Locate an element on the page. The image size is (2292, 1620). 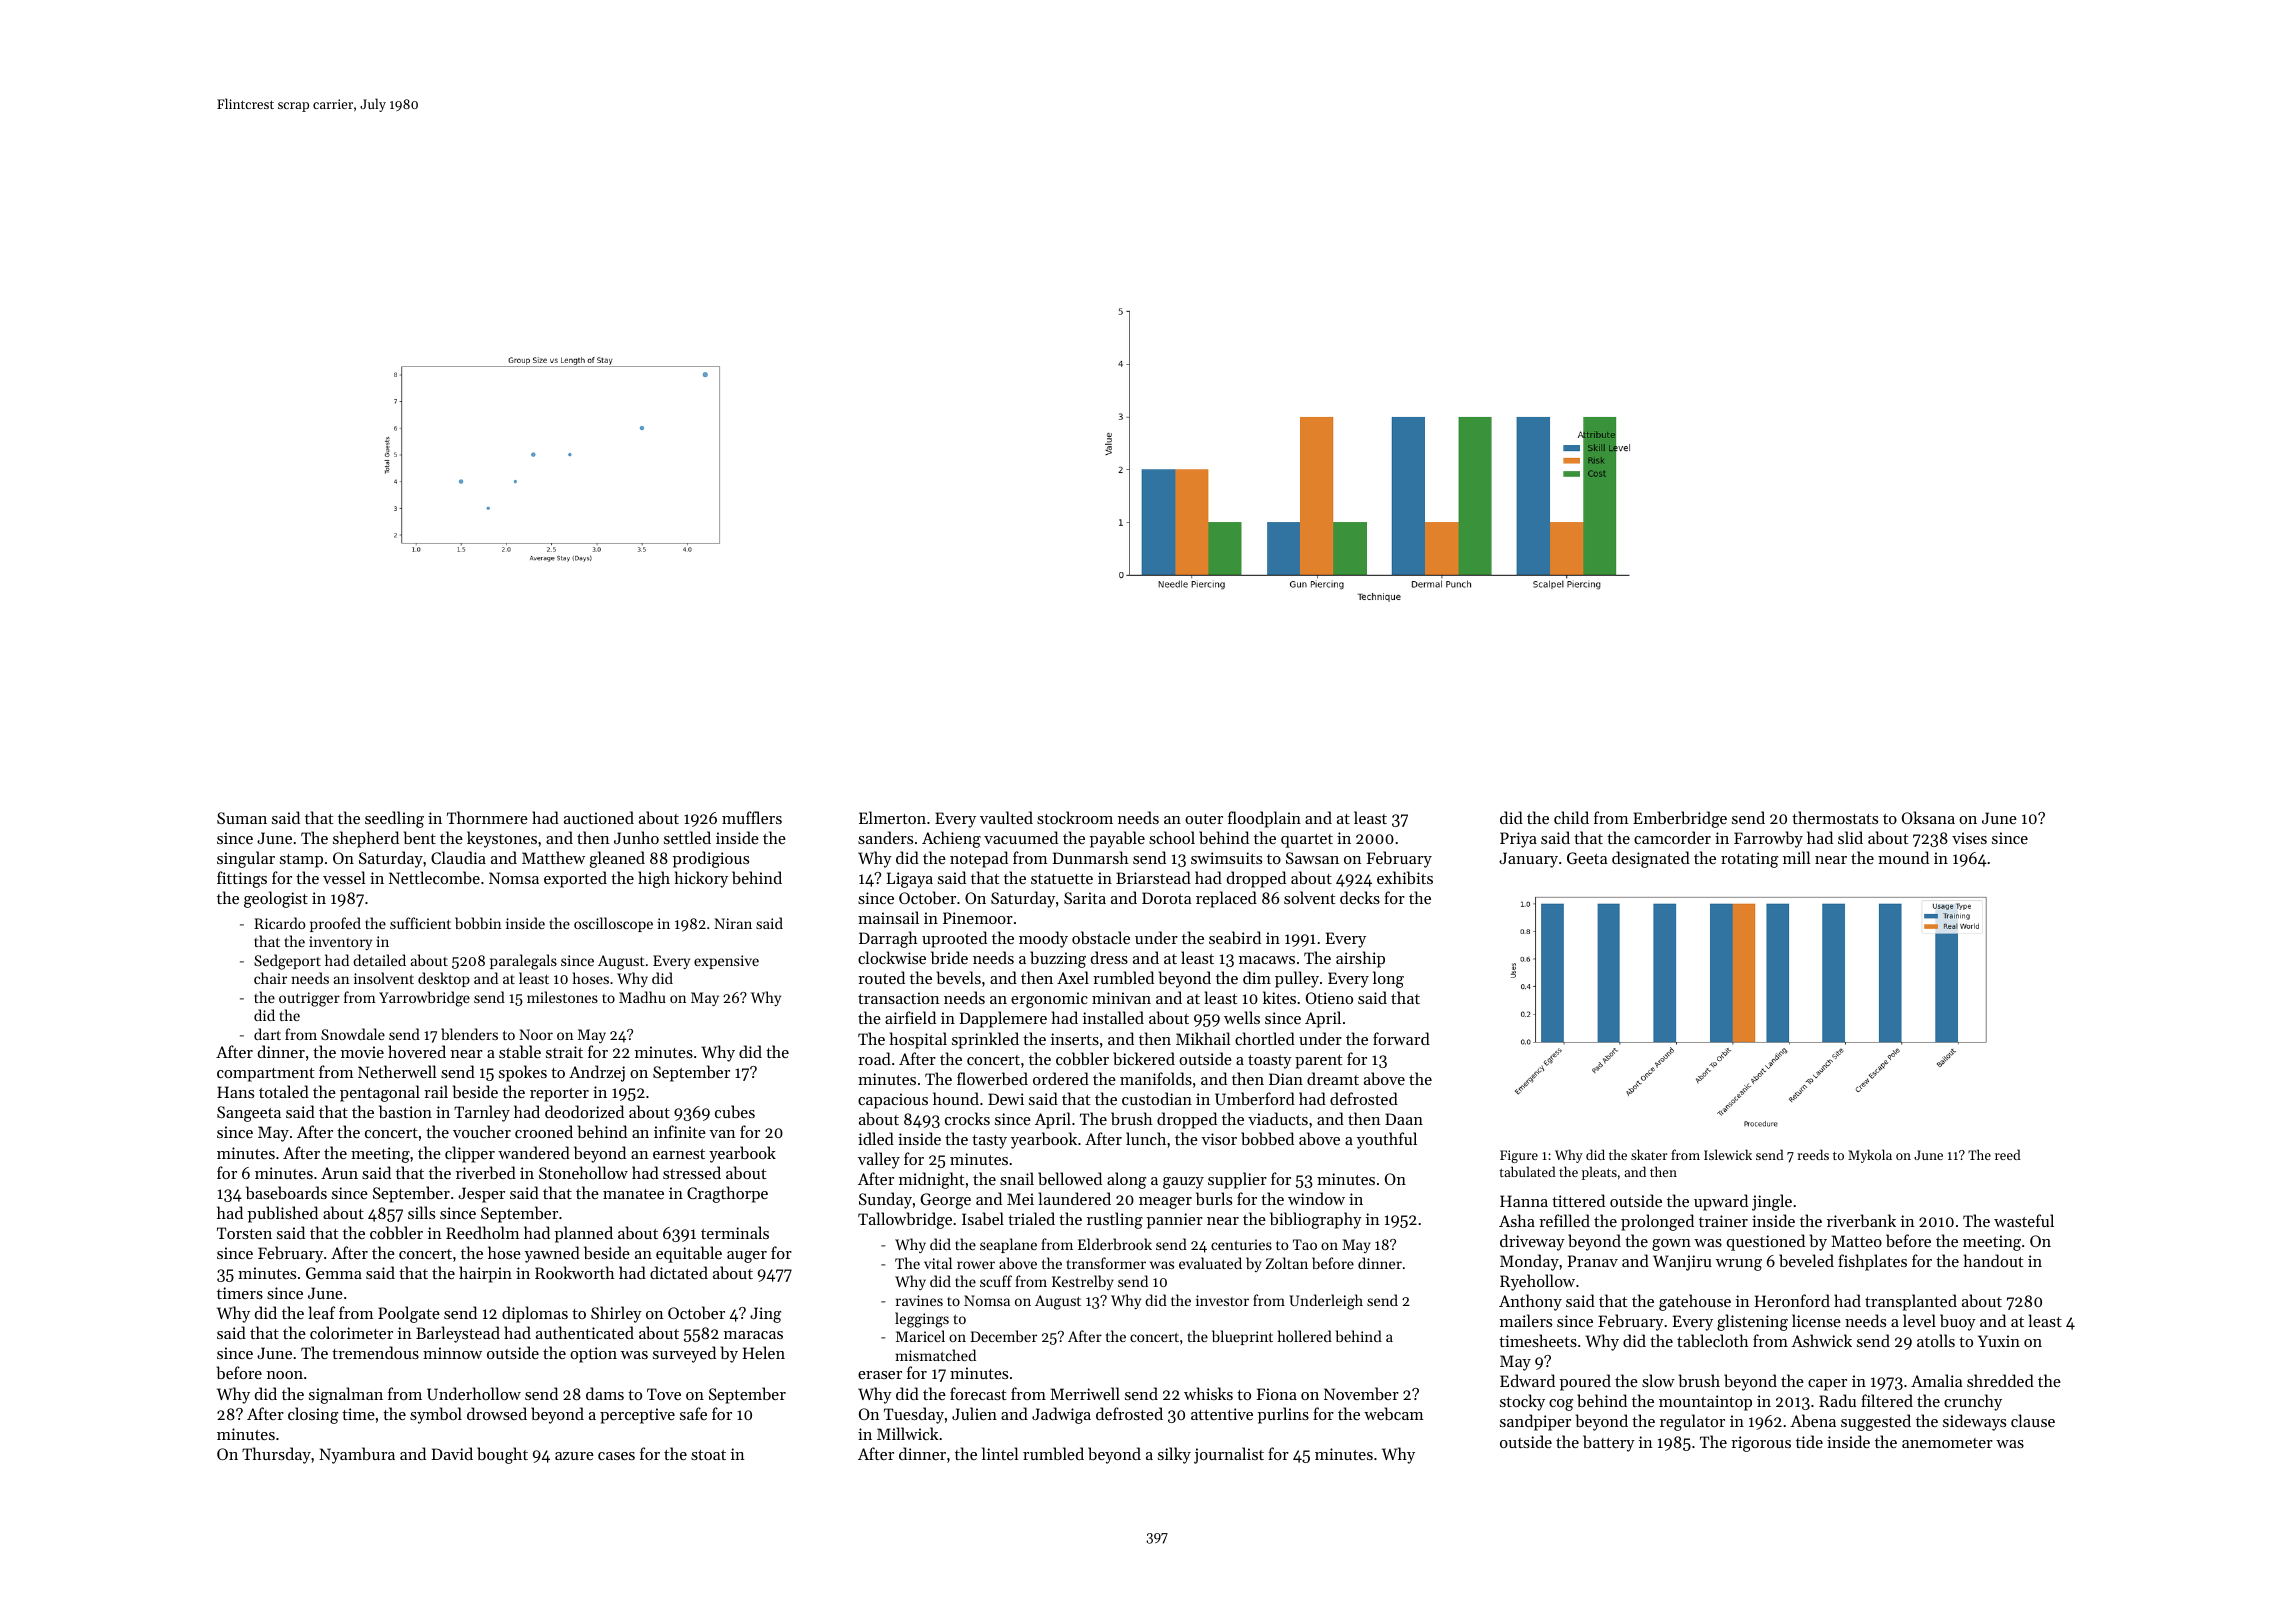
rotating is located at coordinates (1749, 860).
